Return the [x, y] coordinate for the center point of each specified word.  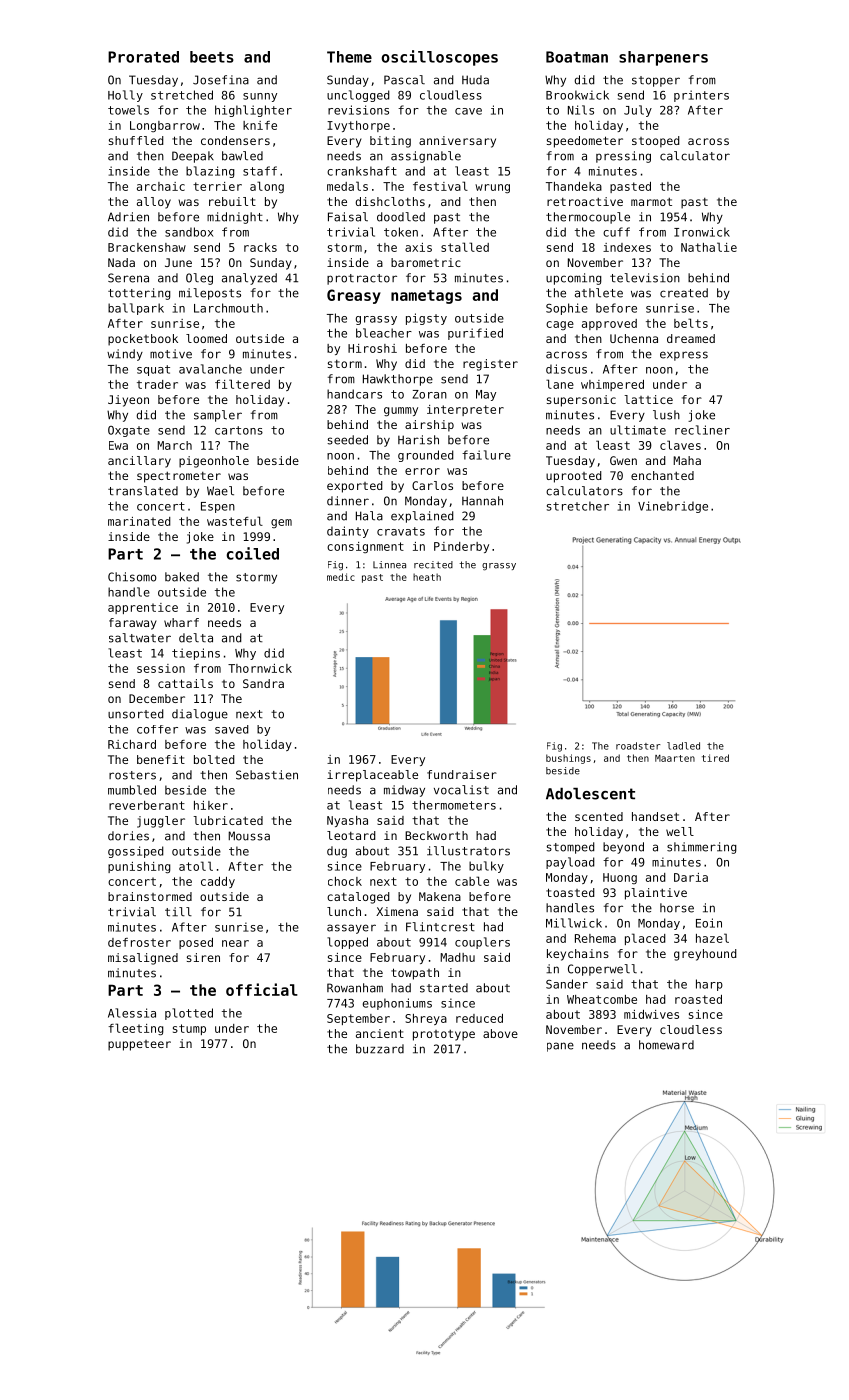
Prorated [143, 57]
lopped [347, 943]
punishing [139, 868]
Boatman [577, 57]
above [500, 1033]
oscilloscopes [439, 58]
